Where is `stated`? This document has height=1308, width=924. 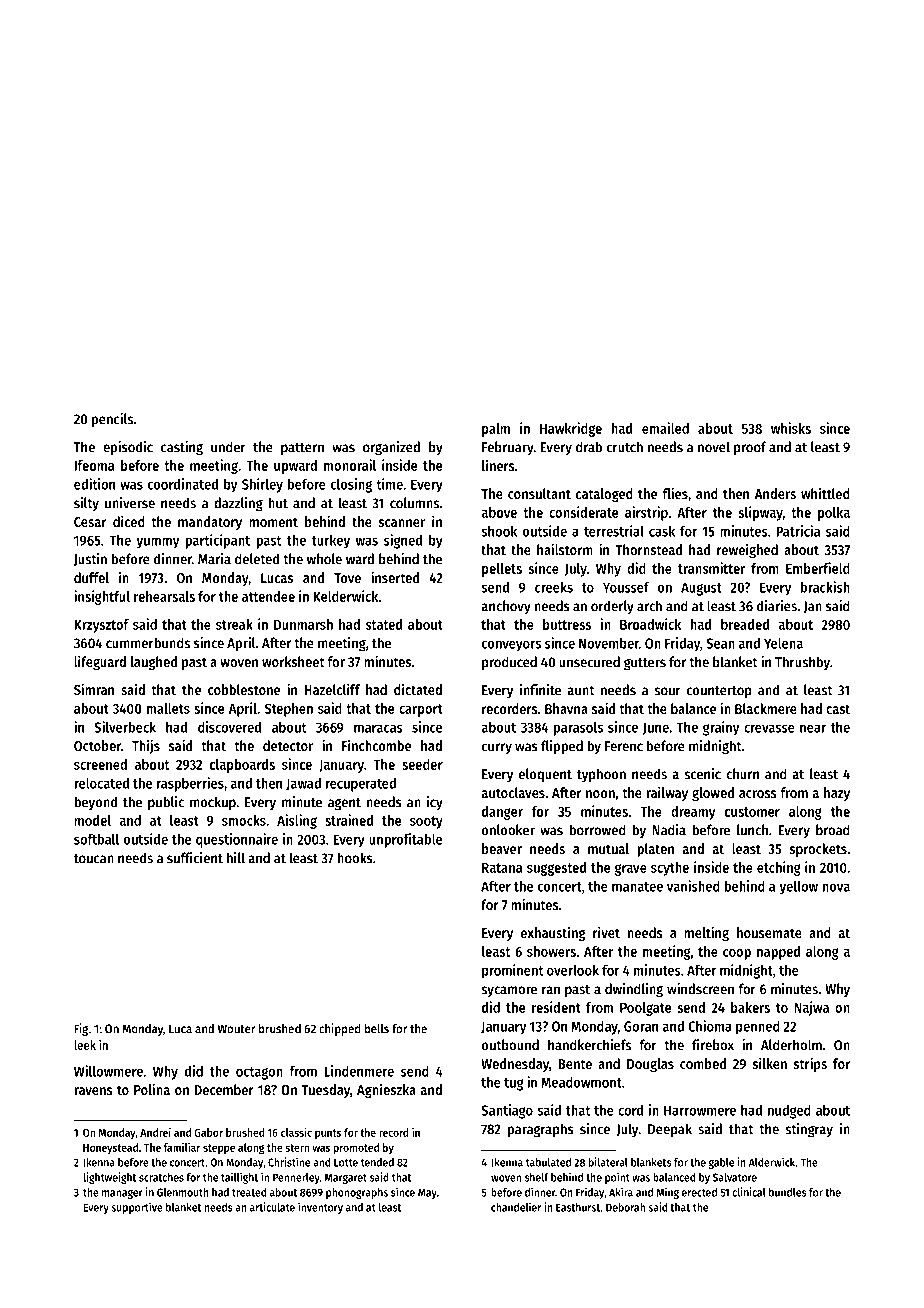
stated is located at coordinates (384, 624).
